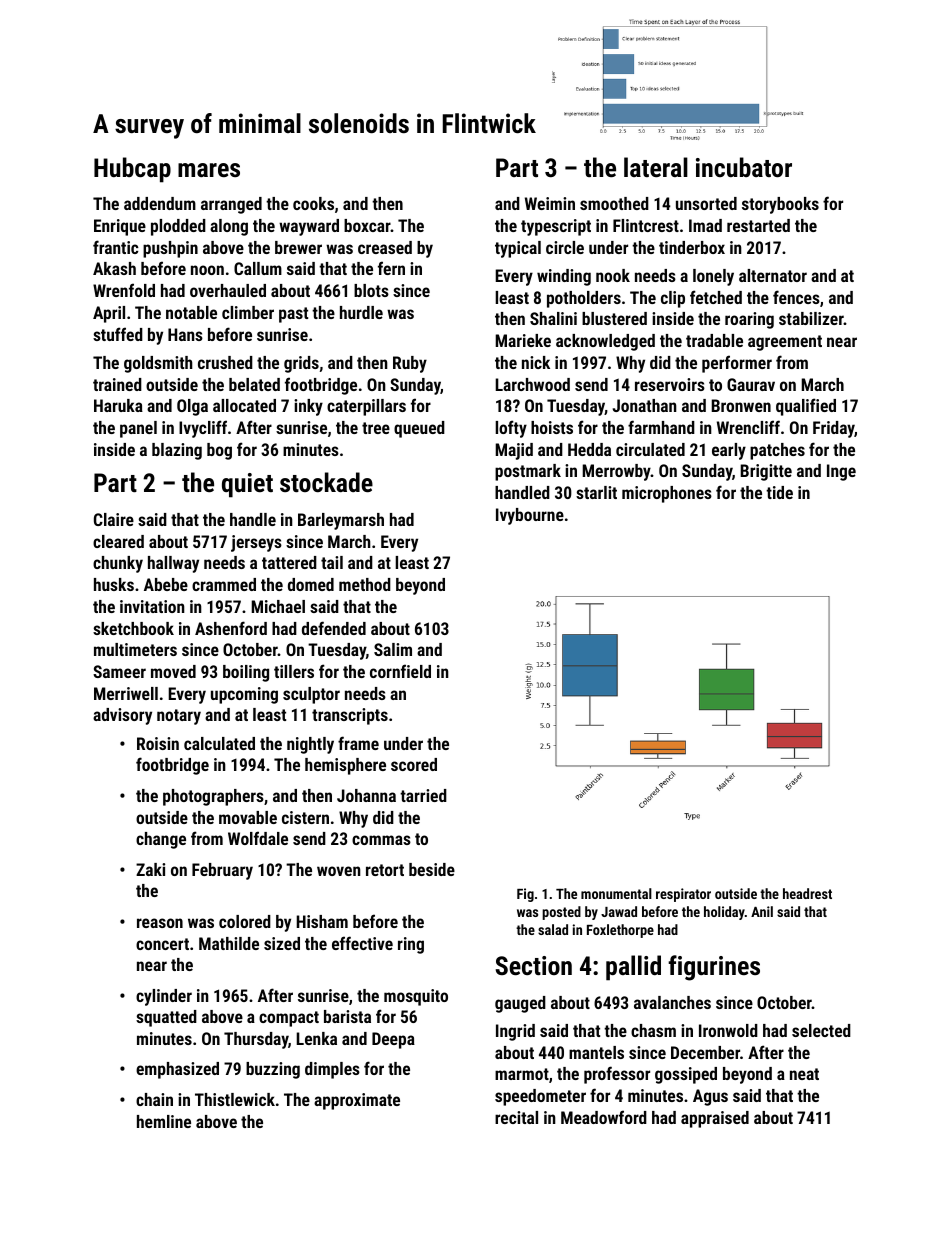 This document has height=1233, width=952. Describe the element at coordinates (229, 943) in the document. I see `Mathilde` at that location.
